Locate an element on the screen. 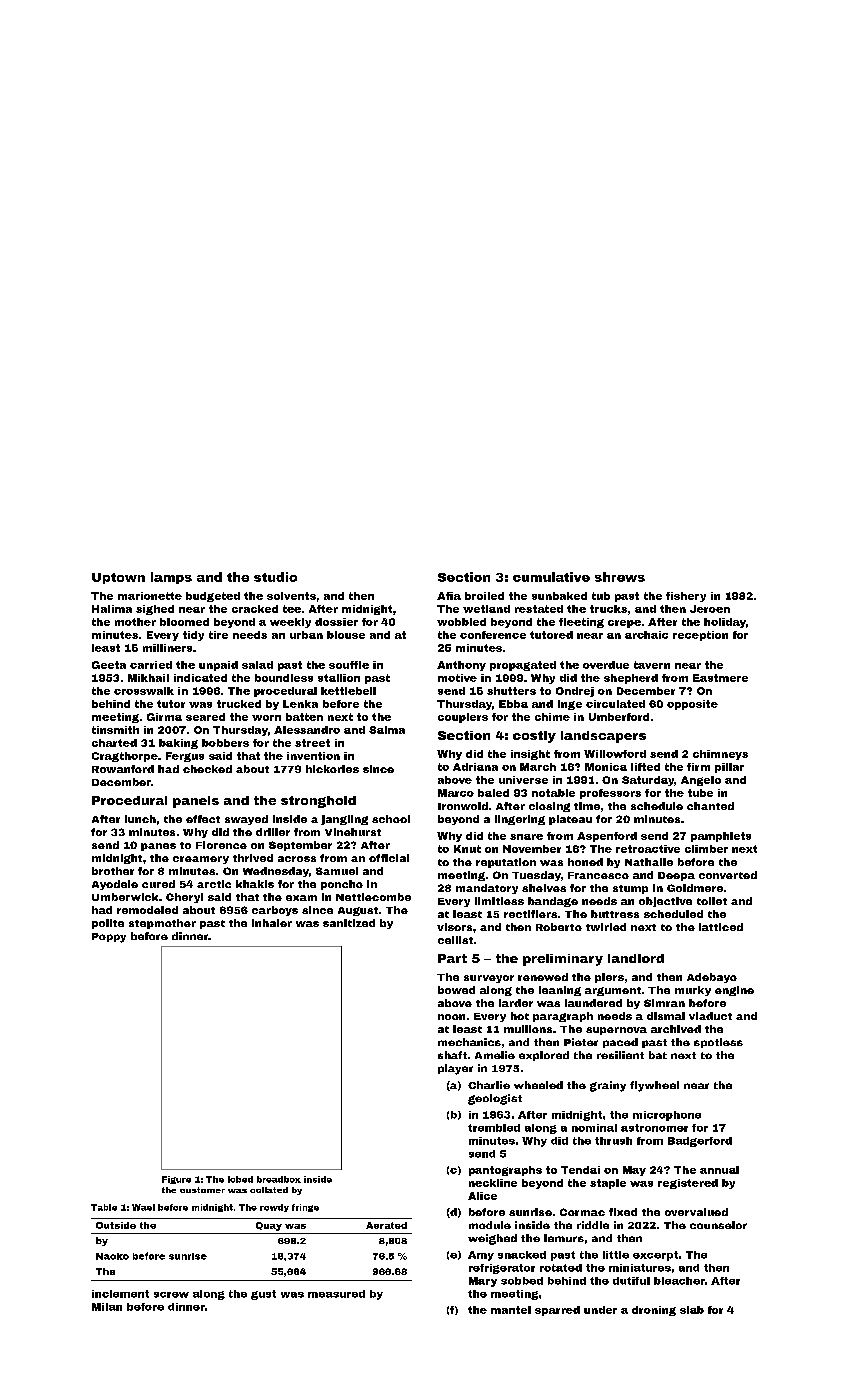 Image resolution: width=849 pixels, height=1400 pixels. thrush is located at coordinates (613, 1141).
